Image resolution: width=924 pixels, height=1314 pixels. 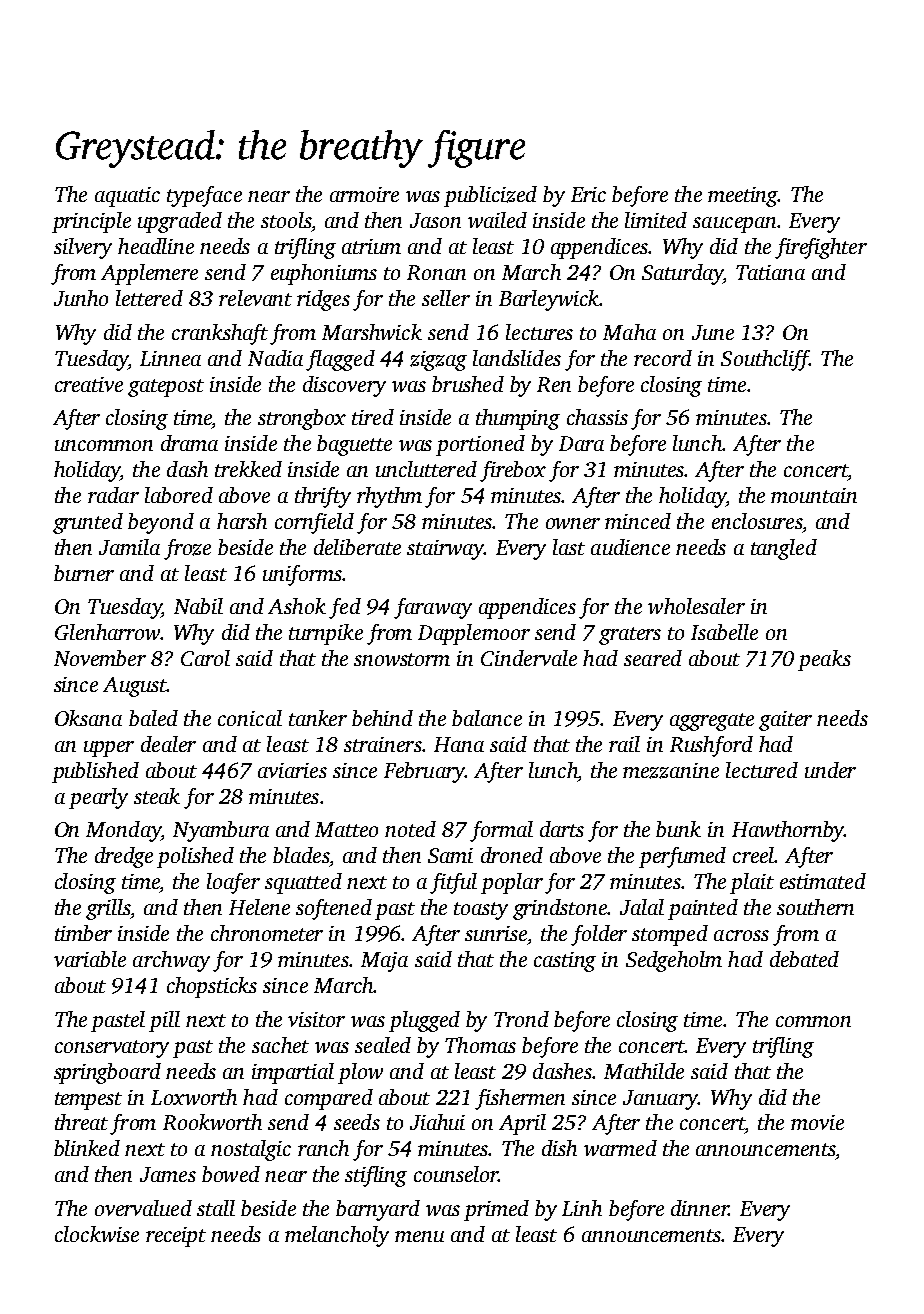 I want to click on pearly, so click(x=98, y=798).
